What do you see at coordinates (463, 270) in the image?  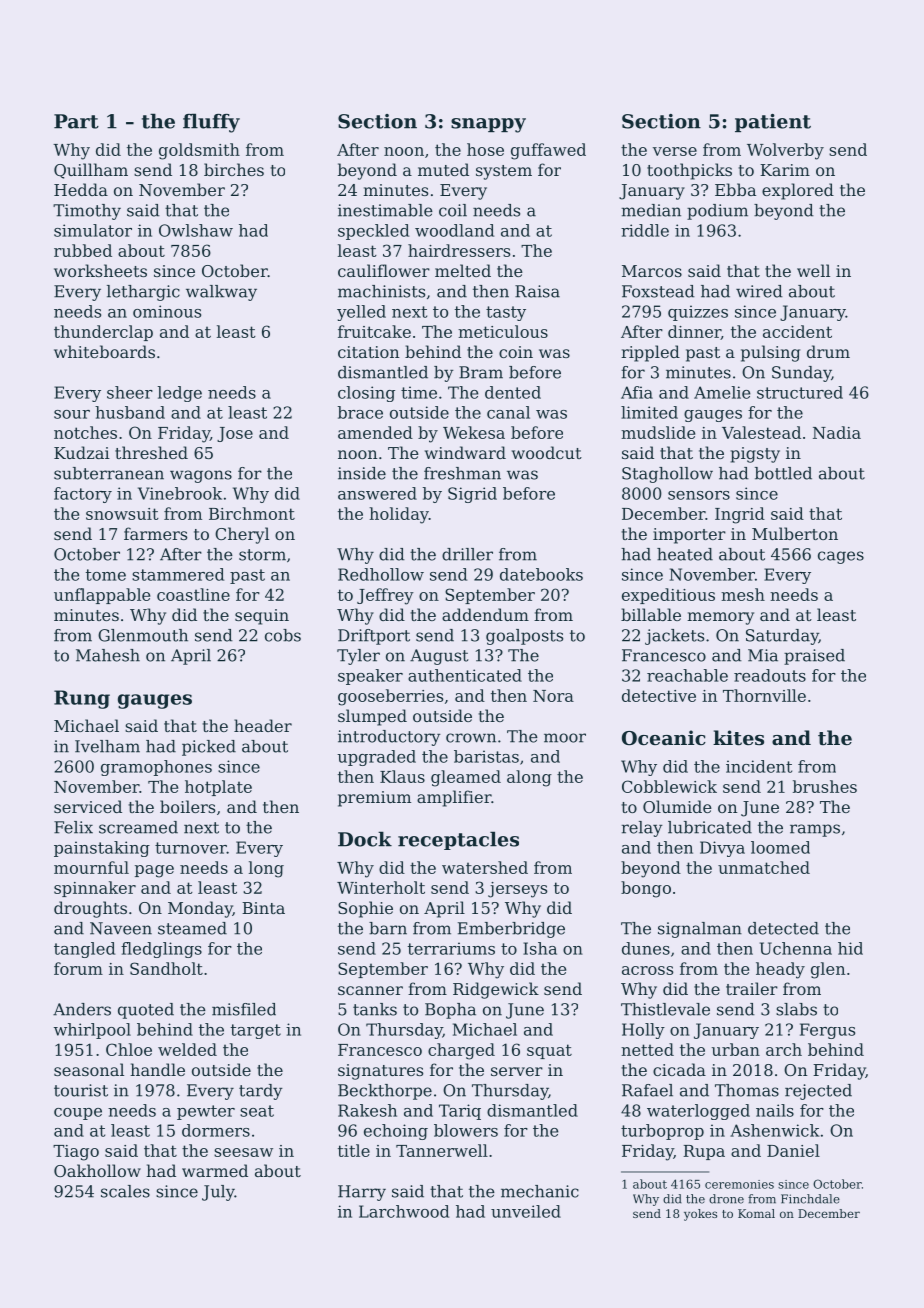 I see `melted` at bounding box center [463, 270].
